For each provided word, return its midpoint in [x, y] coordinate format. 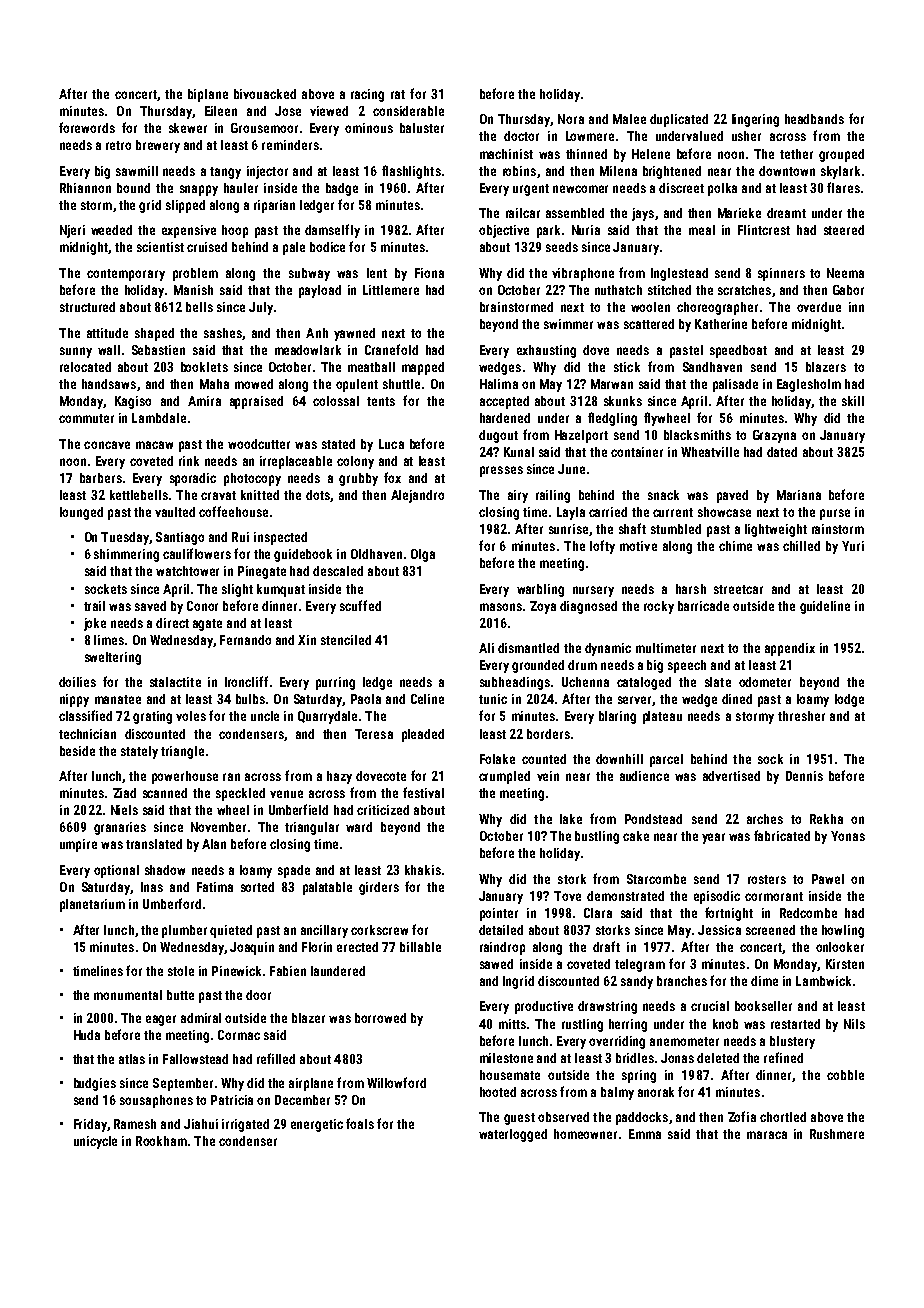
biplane [208, 95]
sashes [223, 333]
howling [843, 931]
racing [367, 95]
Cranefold [391, 349]
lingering [755, 120]
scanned [165, 793]
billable [420, 947]
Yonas [848, 836]
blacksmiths [697, 435]
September [183, 1084]
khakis [423, 870]
